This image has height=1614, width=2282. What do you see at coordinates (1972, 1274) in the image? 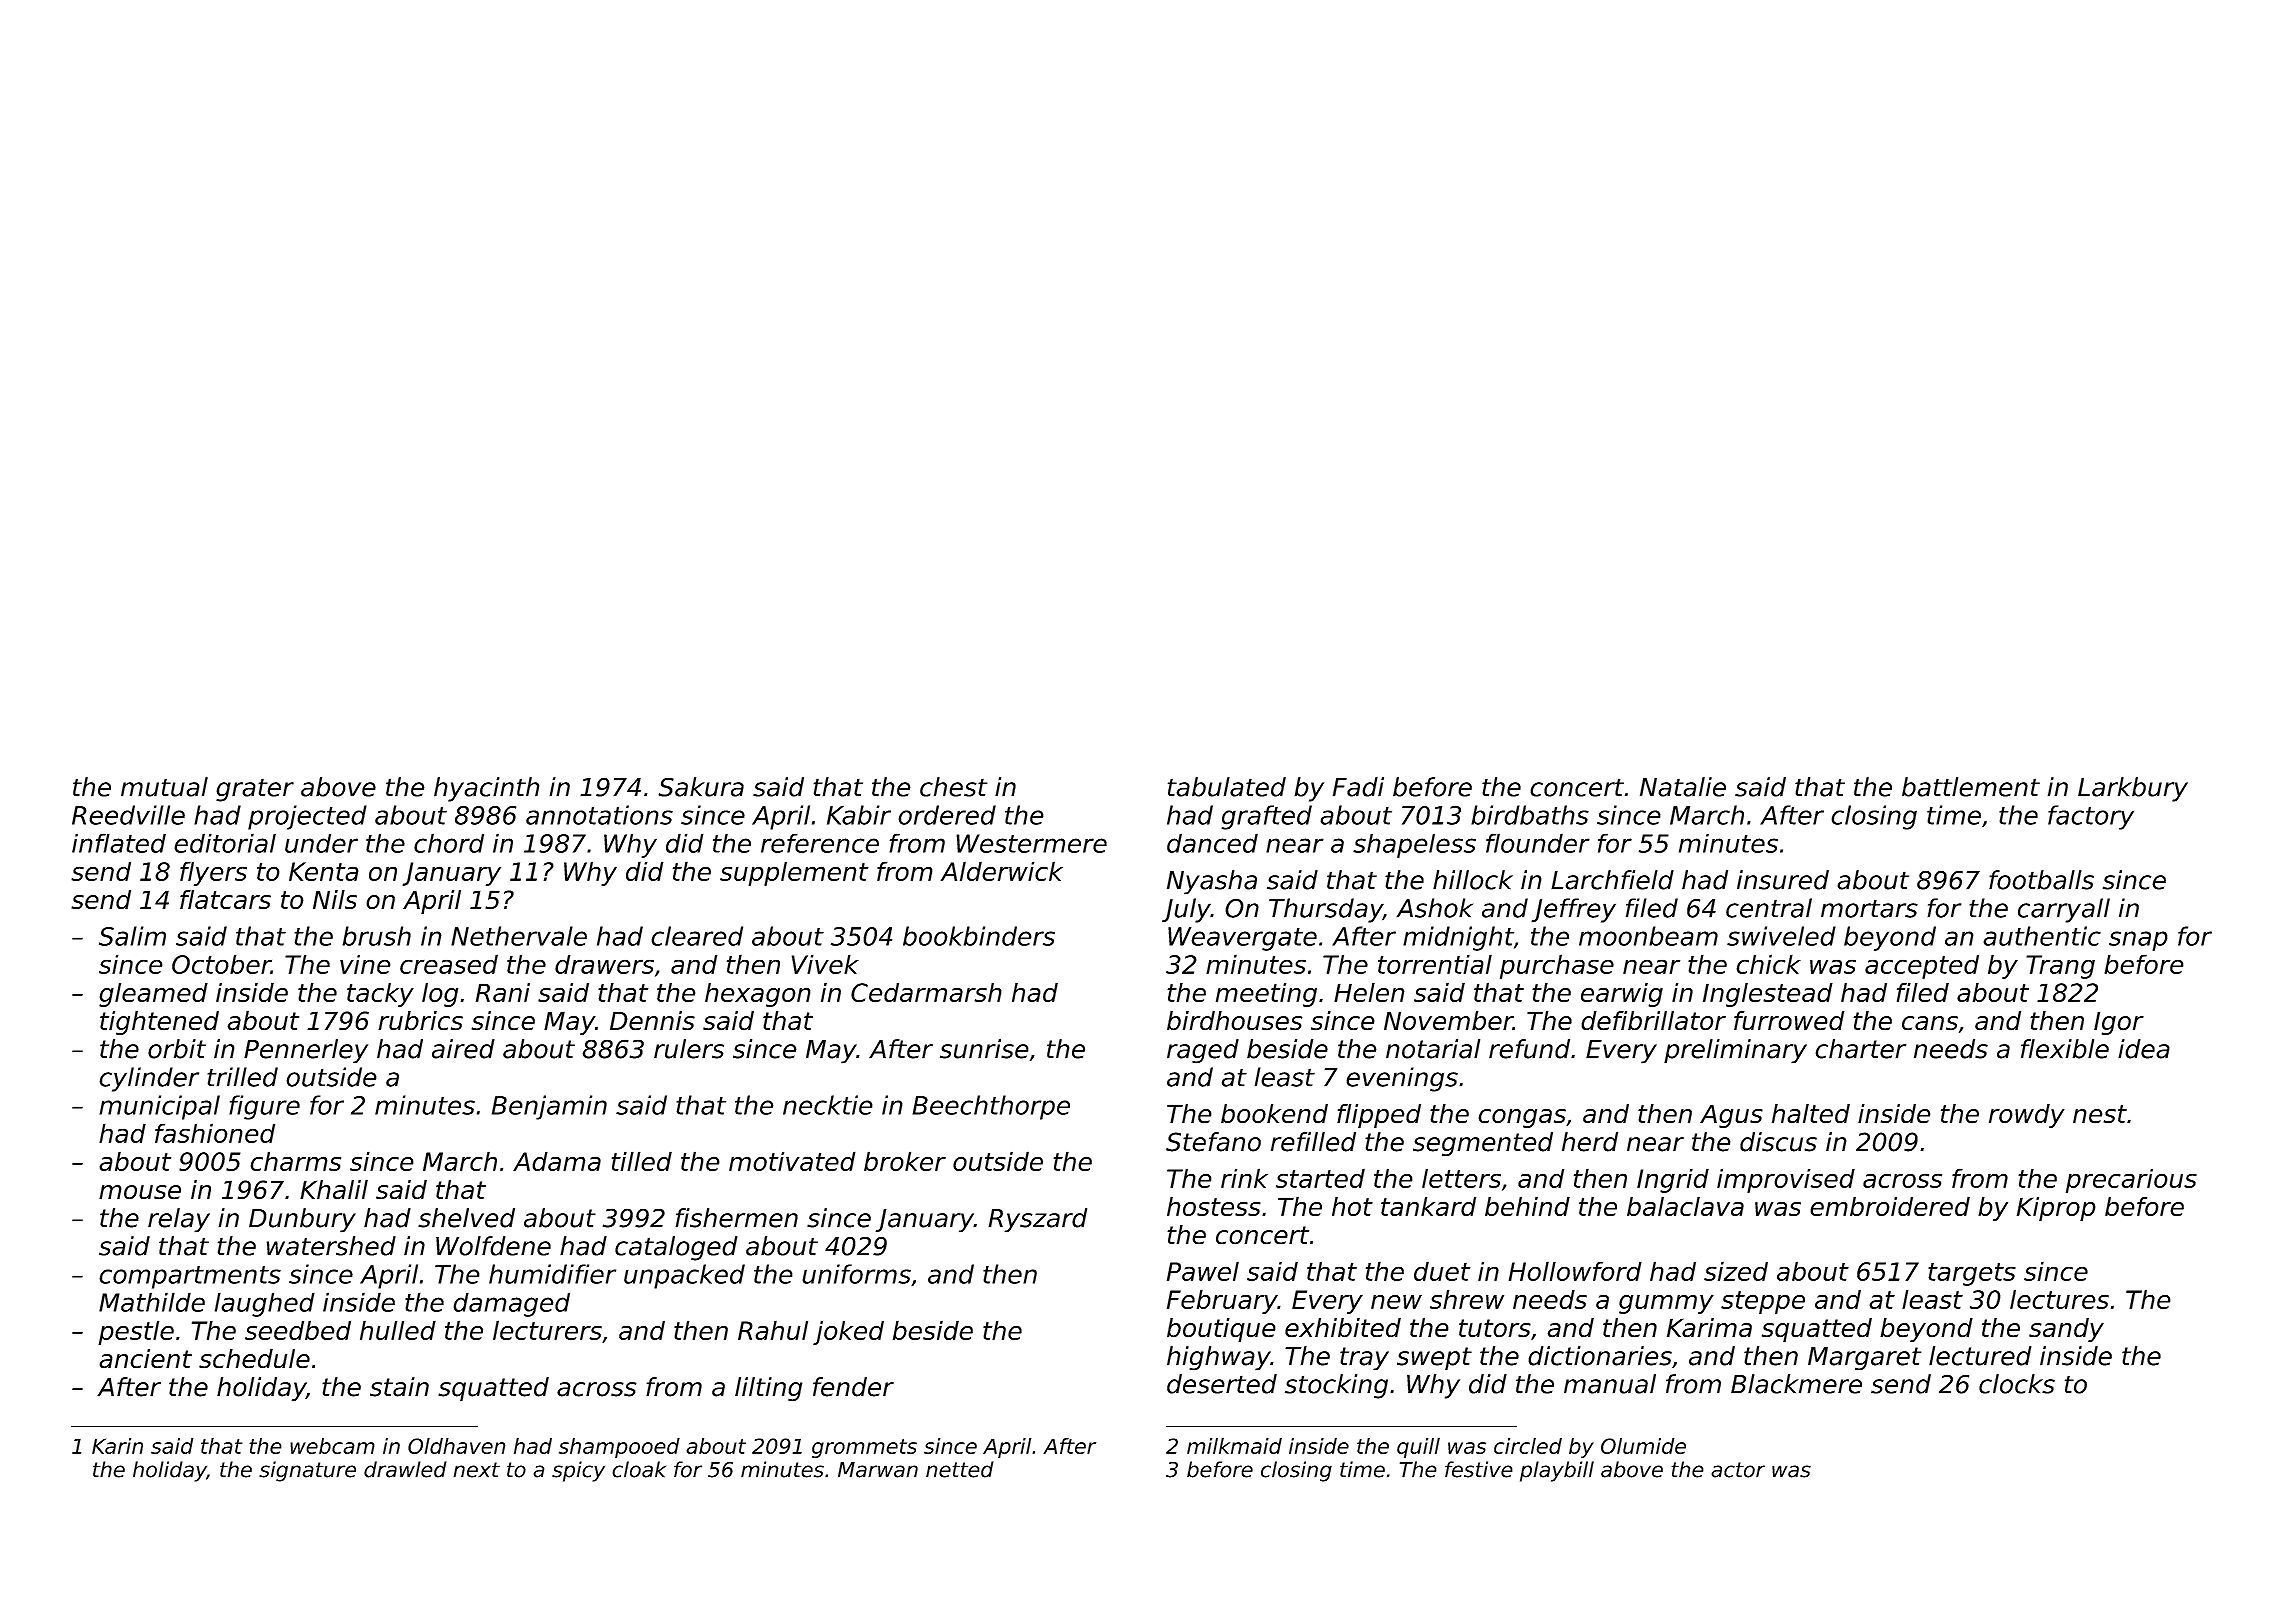
I see `targets` at bounding box center [1972, 1274].
